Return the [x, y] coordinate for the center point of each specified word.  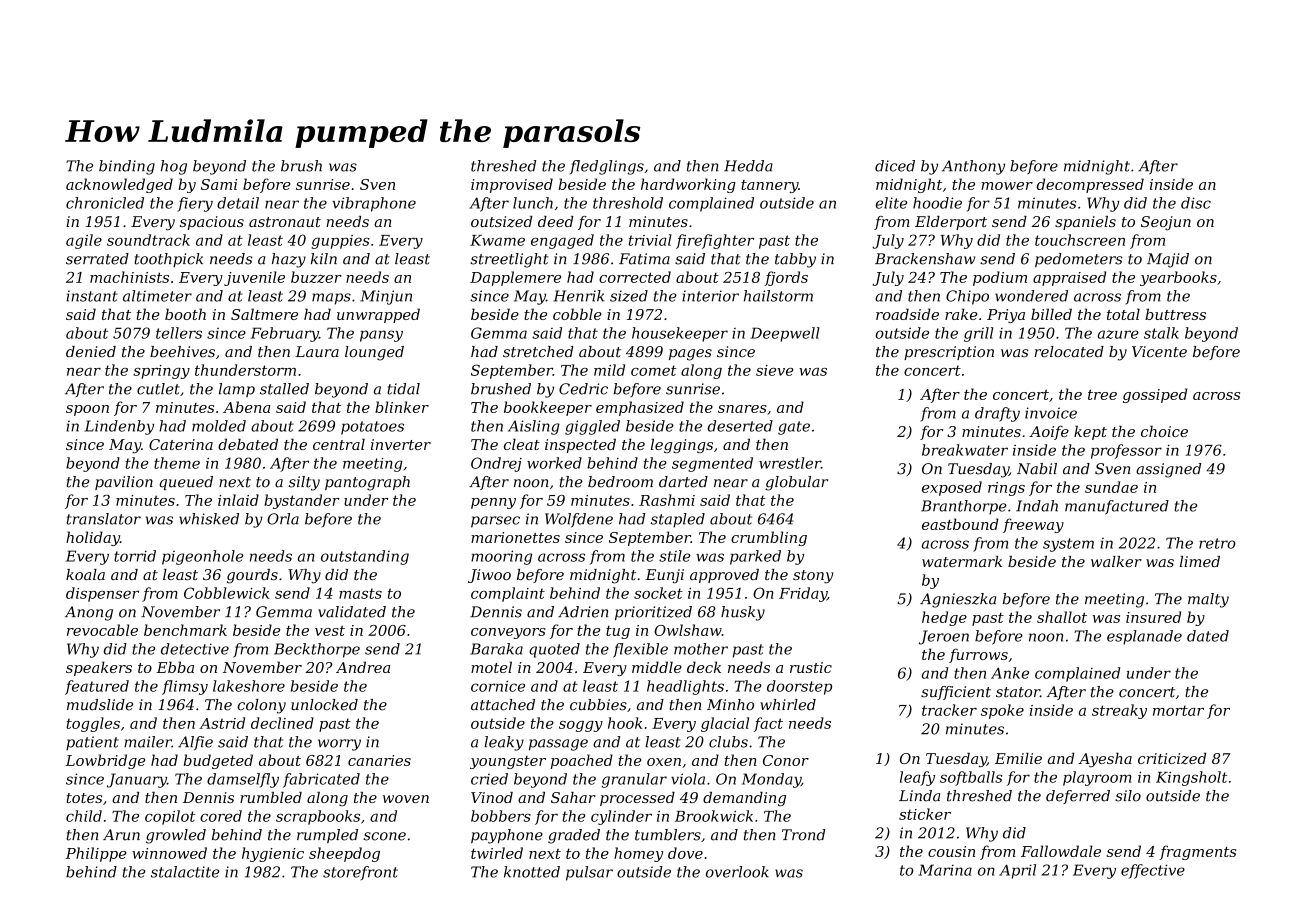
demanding [744, 799]
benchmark [185, 630]
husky [743, 613]
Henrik [578, 296]
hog [174, 167]
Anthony [973, 167]
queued [186, 483]
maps [331, 299]
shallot [1062, 617]
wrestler [790, 463]
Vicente [1159, 352]
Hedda [748, 166]
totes [84, 798]
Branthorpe [964, 507]
